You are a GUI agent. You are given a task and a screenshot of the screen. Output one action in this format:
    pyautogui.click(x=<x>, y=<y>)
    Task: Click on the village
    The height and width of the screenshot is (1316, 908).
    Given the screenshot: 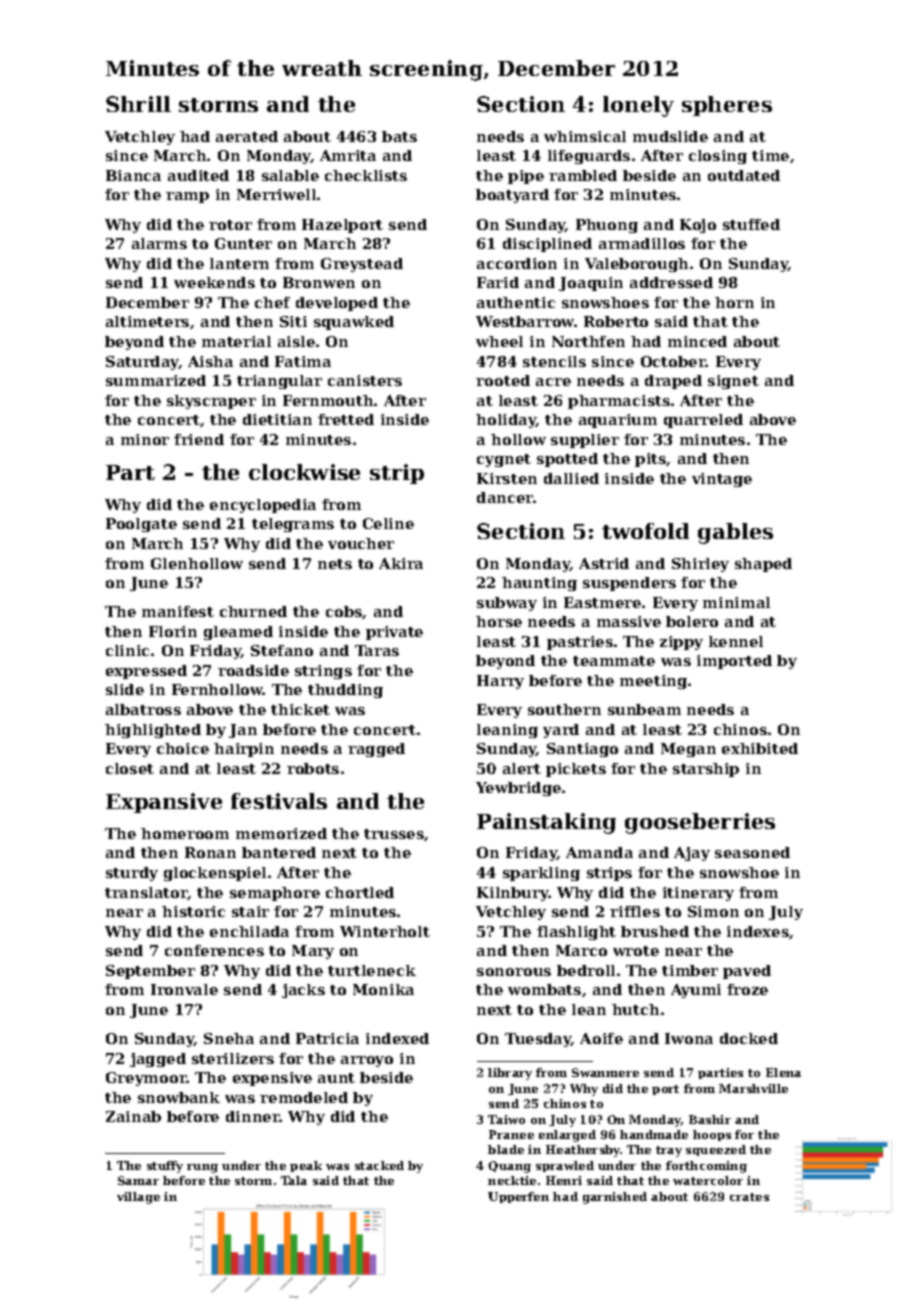 What is the action you would take?
    pyautogui.click(x=138, y=1198)
